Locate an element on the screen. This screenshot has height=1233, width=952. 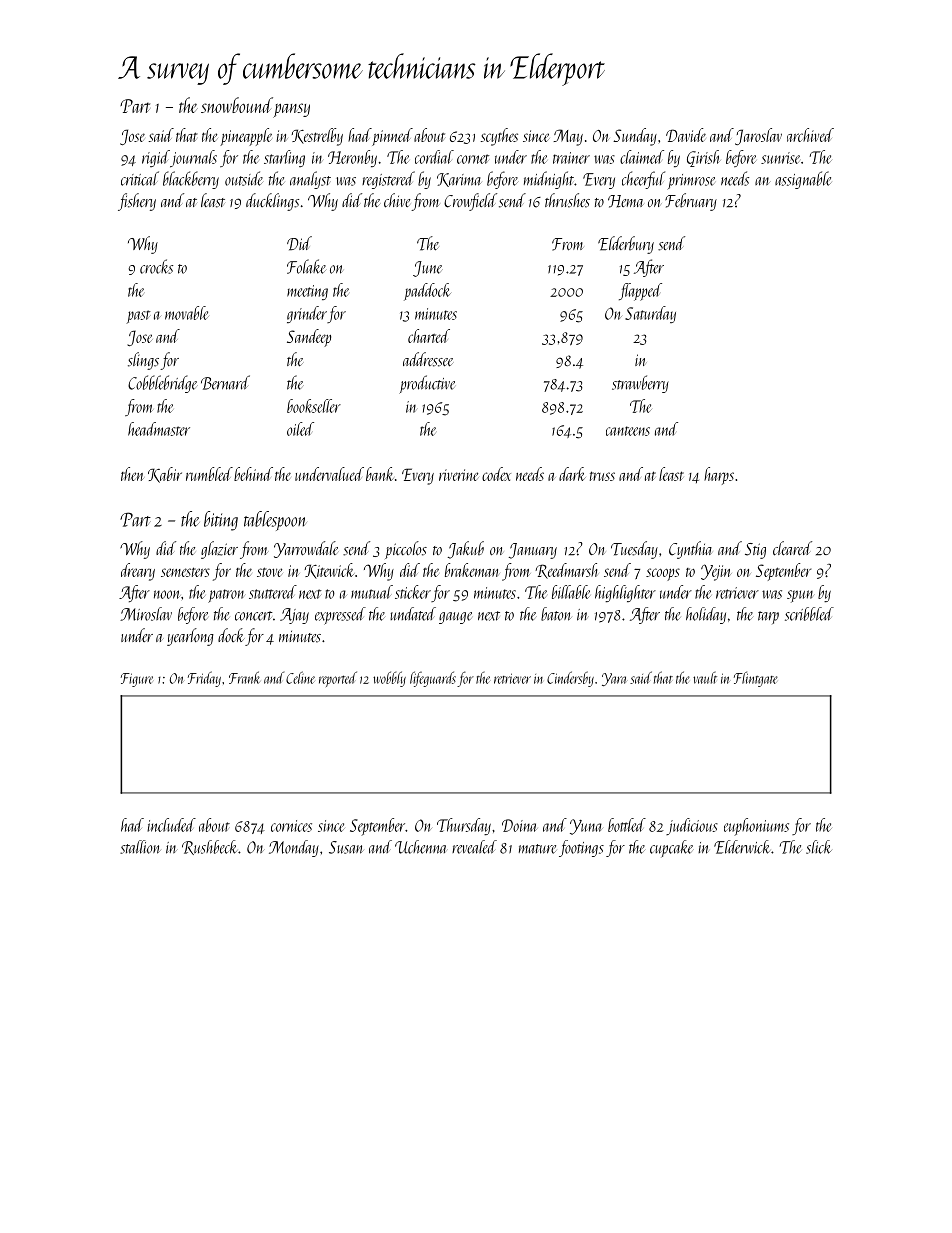
snowbound is located at coordinates (237, 105).
